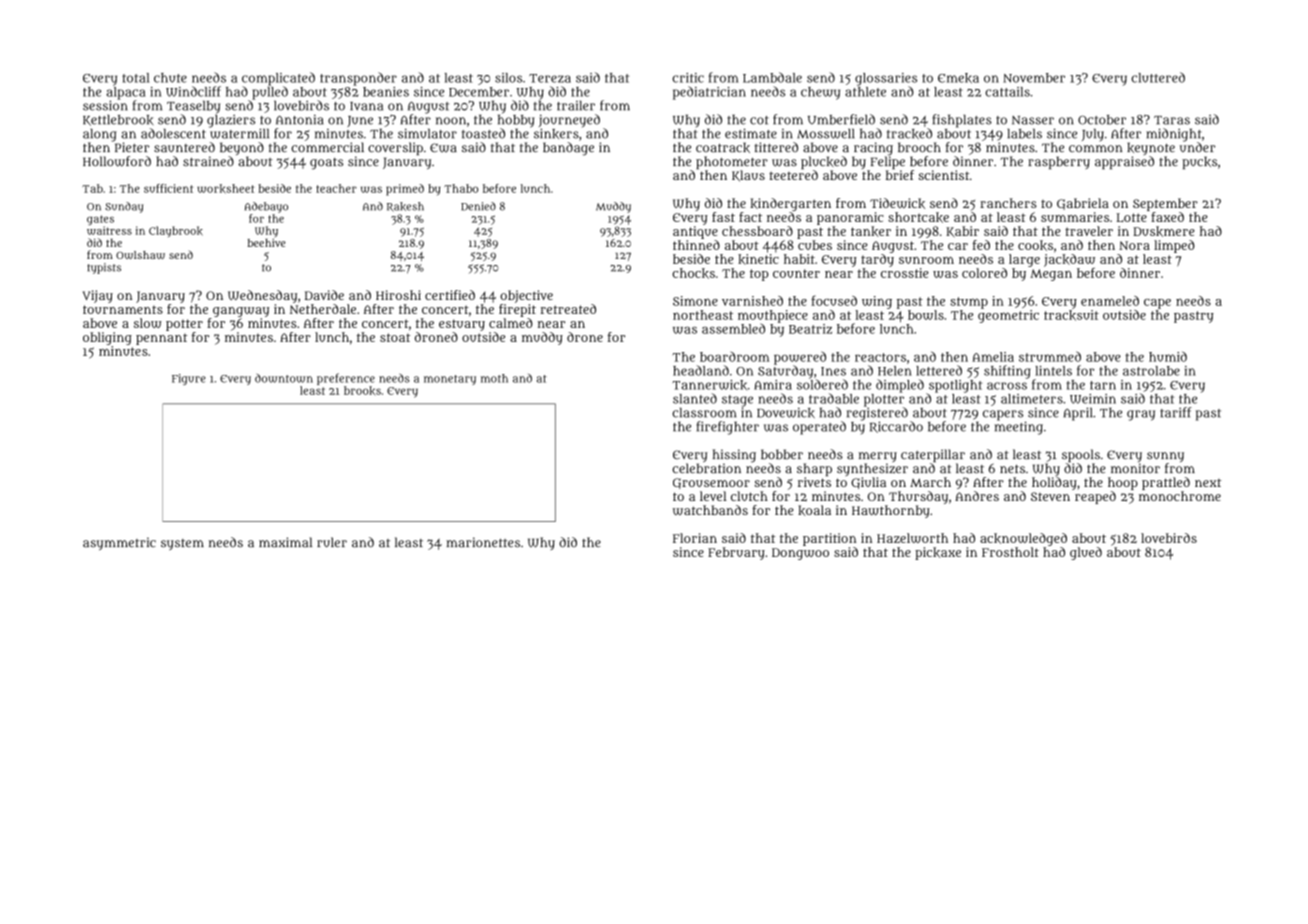 This image has height=924, width=1308. What do you see at coordinates (1034, 78) in the image?
I see `November` at bounding box center [1034, 78].
